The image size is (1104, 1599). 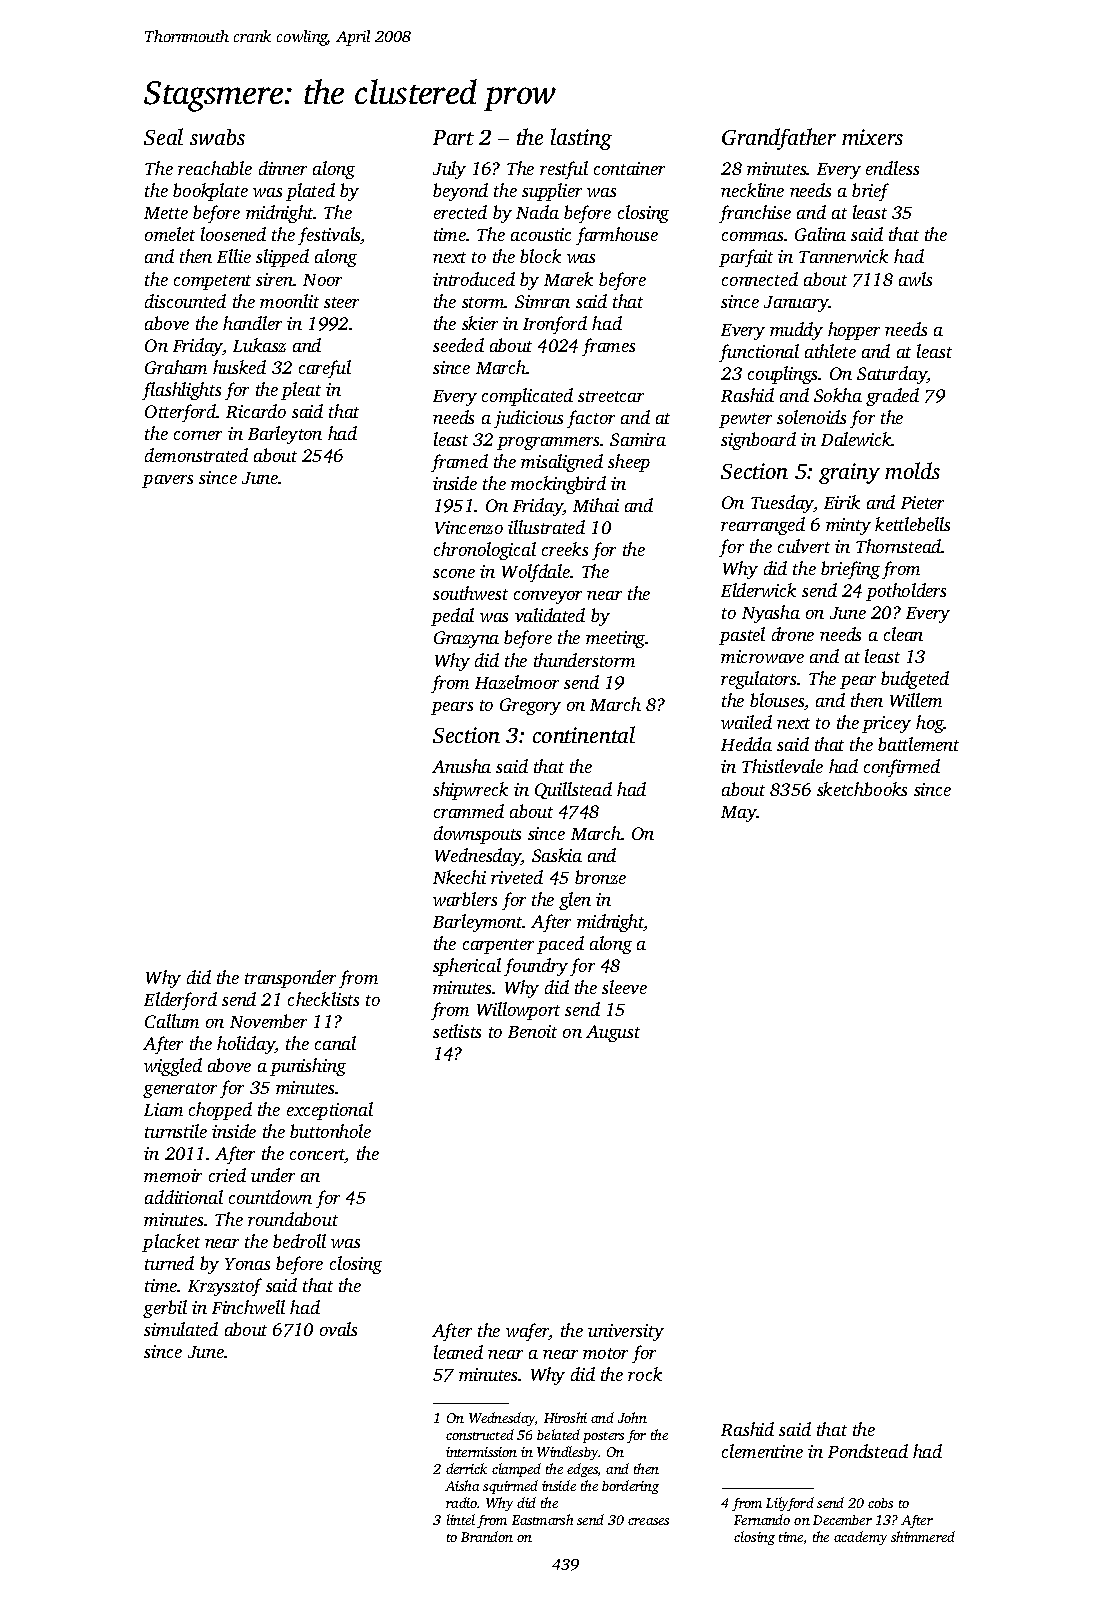 What do you see at coordinates (903, 634) in the screenshot?
I see `clean` at bounding box center [903, 634].
